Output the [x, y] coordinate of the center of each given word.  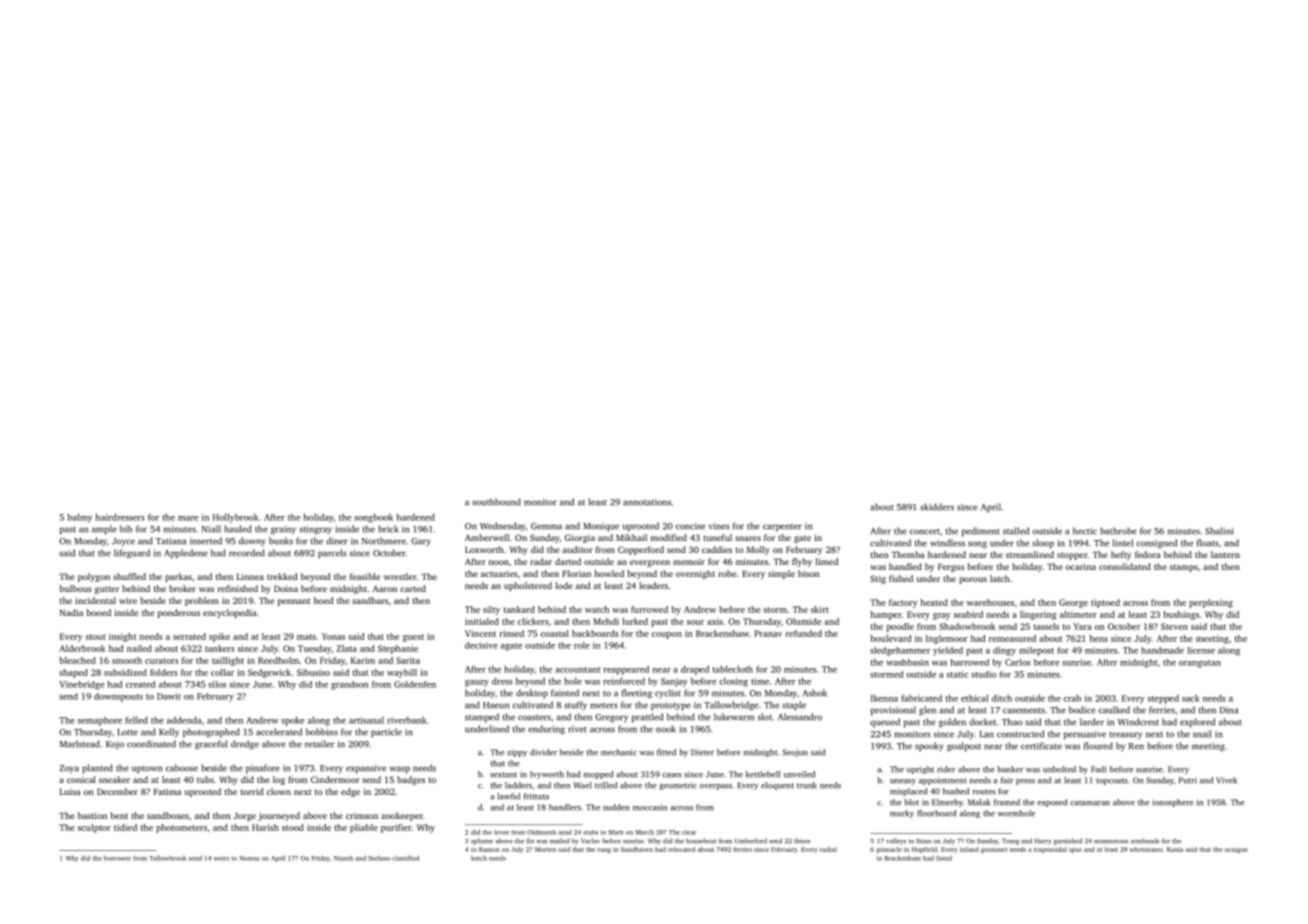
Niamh [343, 858]
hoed [323, 600]
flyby [802, 562]
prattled [647, 718]
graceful [211, 745]
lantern [1225, 554]
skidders [937, 507]
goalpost [964, 747]
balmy [80, 518]
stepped [1163, 699]
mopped [598, 775]
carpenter [782, 528]
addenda [184, 720]
